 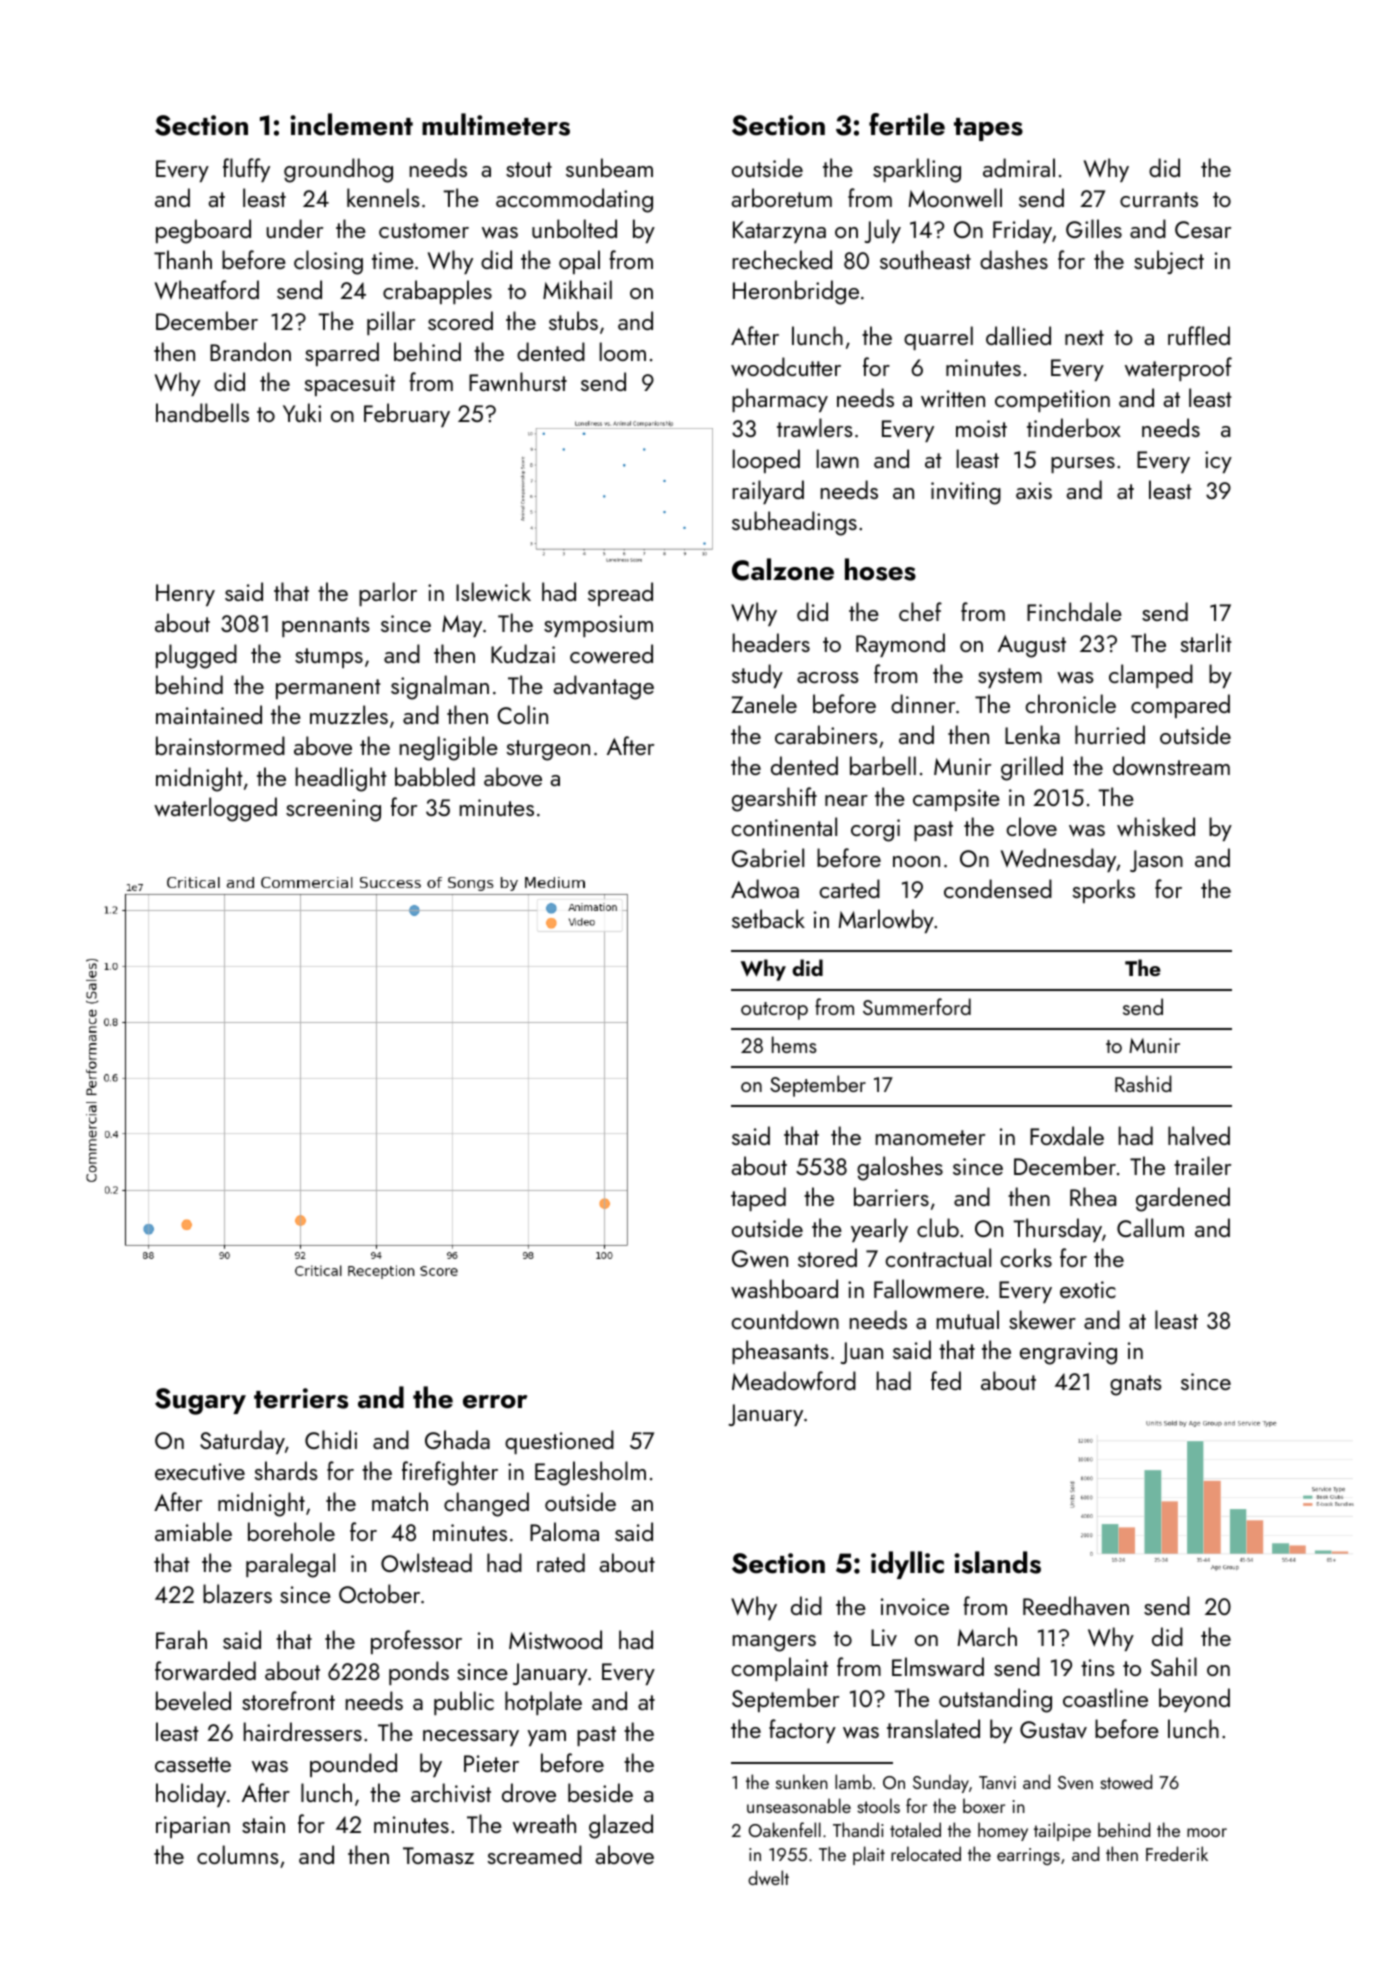 What do you see at coordinates (774, 1011) in the document?
I see `outcrop` at bounding box center [774, 1011].
